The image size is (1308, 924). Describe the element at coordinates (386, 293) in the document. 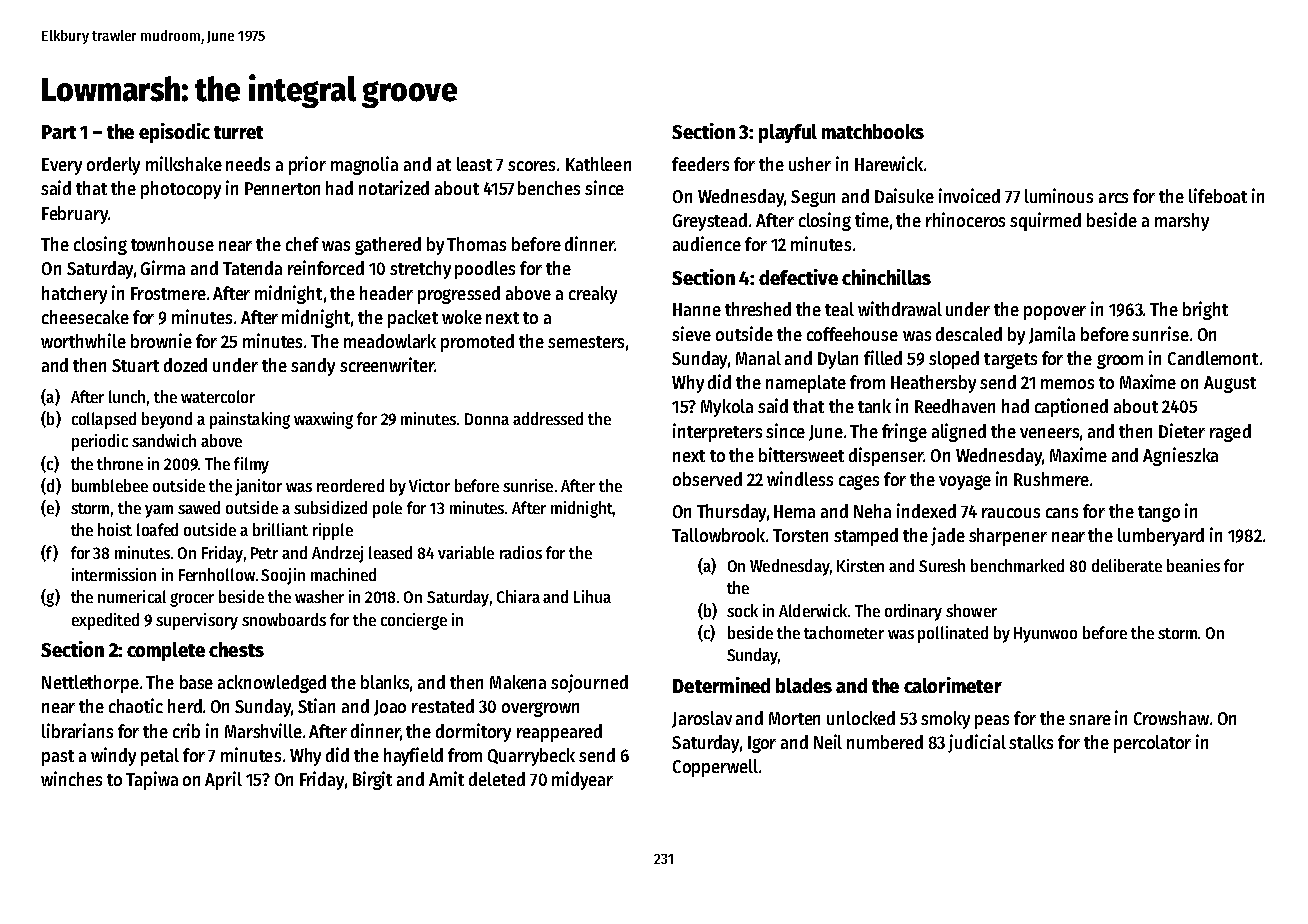

I see `header` at that location.
